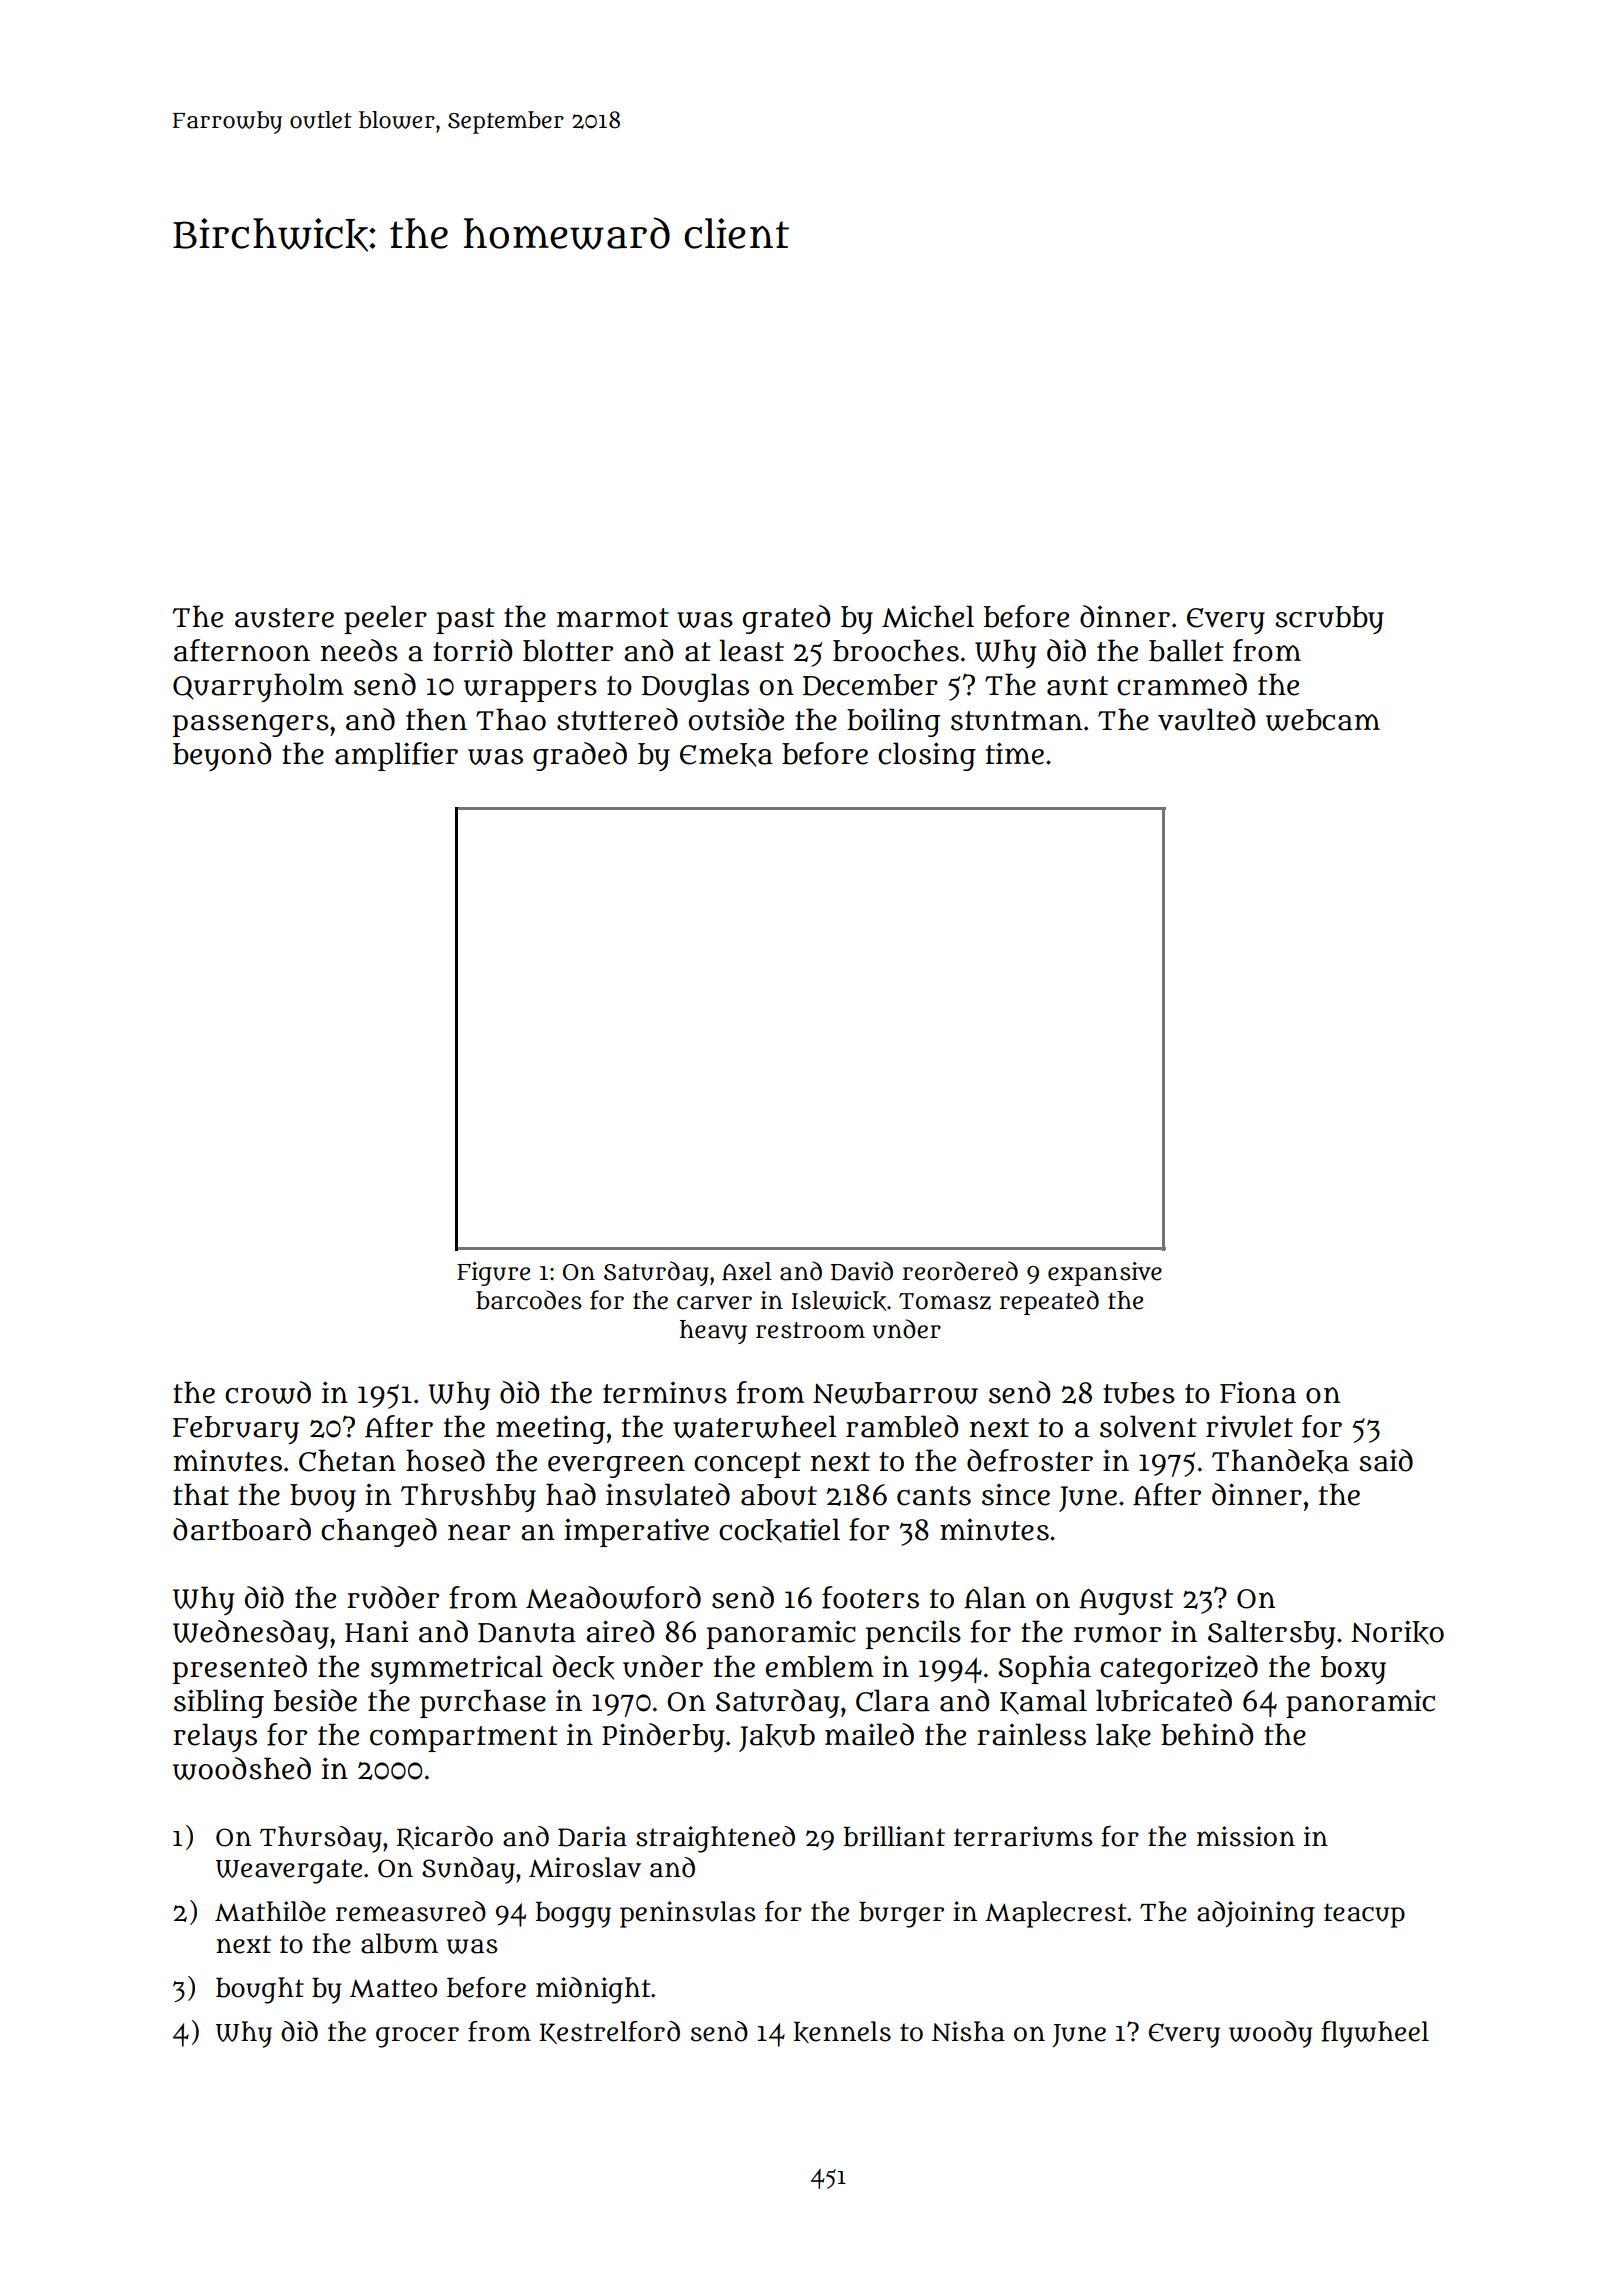 The height and width of the document is (2292, 1620). What do you see at coordinates (396, 756) in the document?
I see `amplifier` at bounding box center [396, 756].
